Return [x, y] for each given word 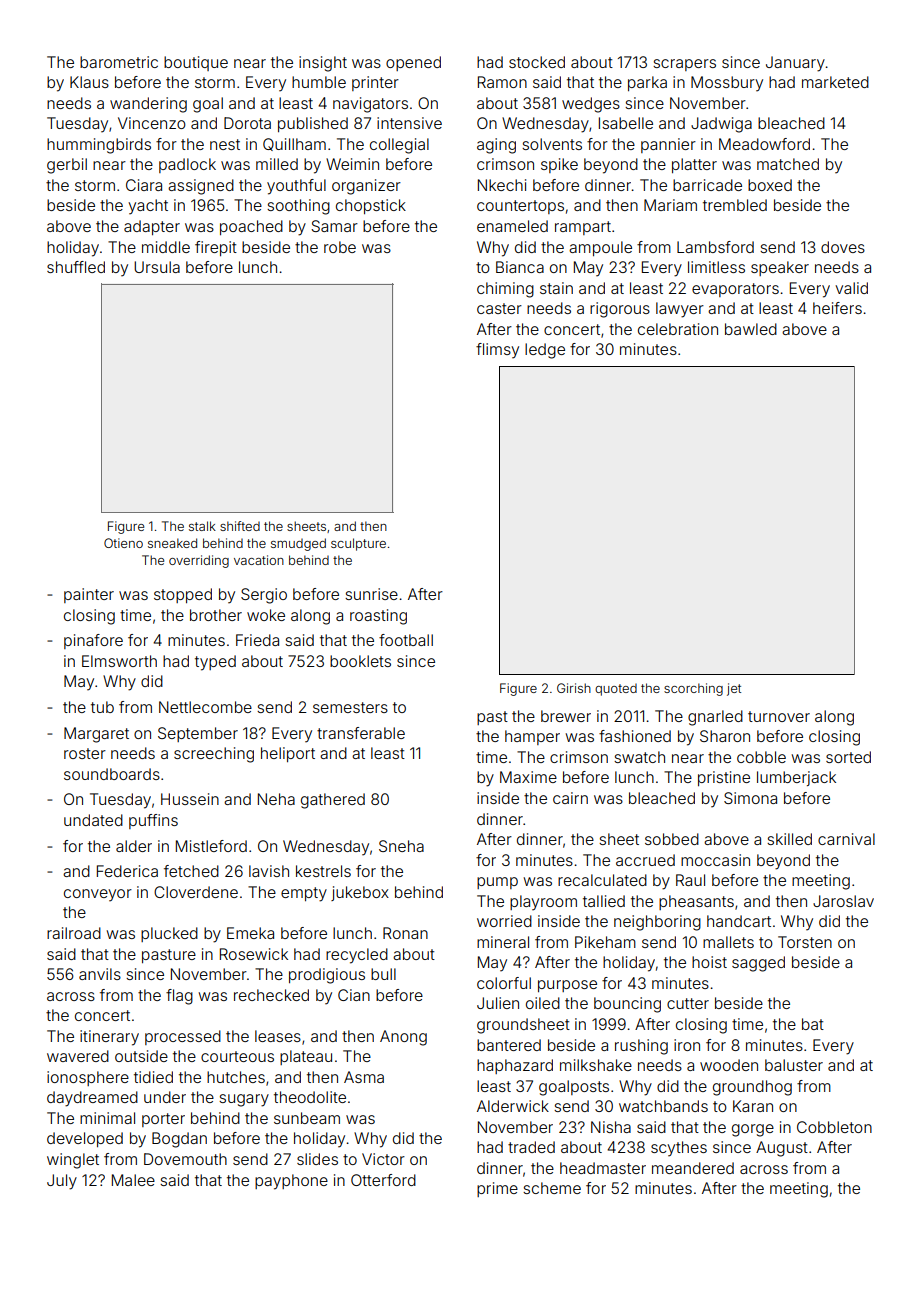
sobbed [672, 839]
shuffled [76, 267]
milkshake [596, 1065]
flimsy [497, 351]
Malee [133, 1180]
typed [215, 663]
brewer [566, 716]
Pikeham [605, 942]
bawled [751, 329]
